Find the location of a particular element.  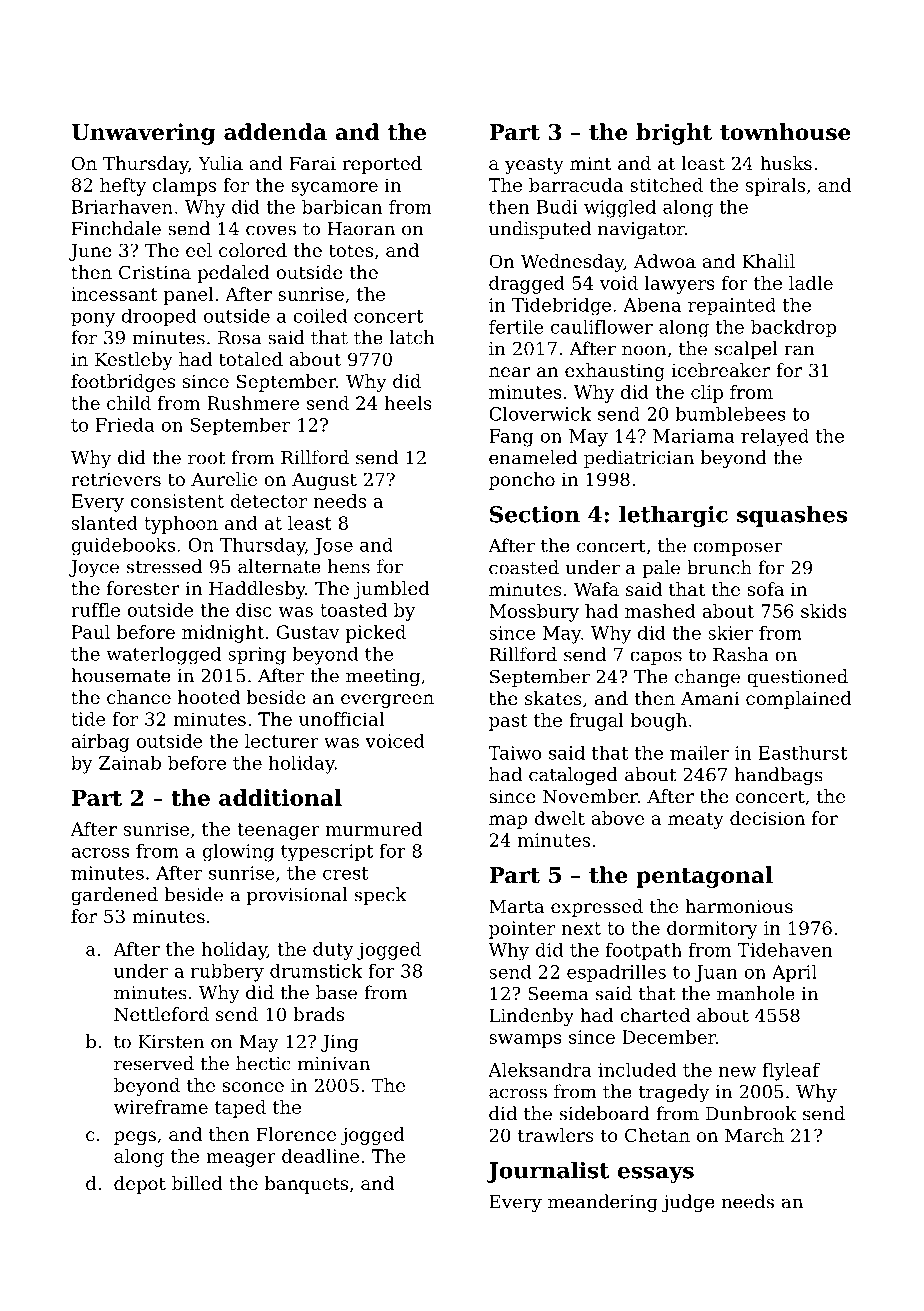

Unwavering is located at coordinates (143, 134).
